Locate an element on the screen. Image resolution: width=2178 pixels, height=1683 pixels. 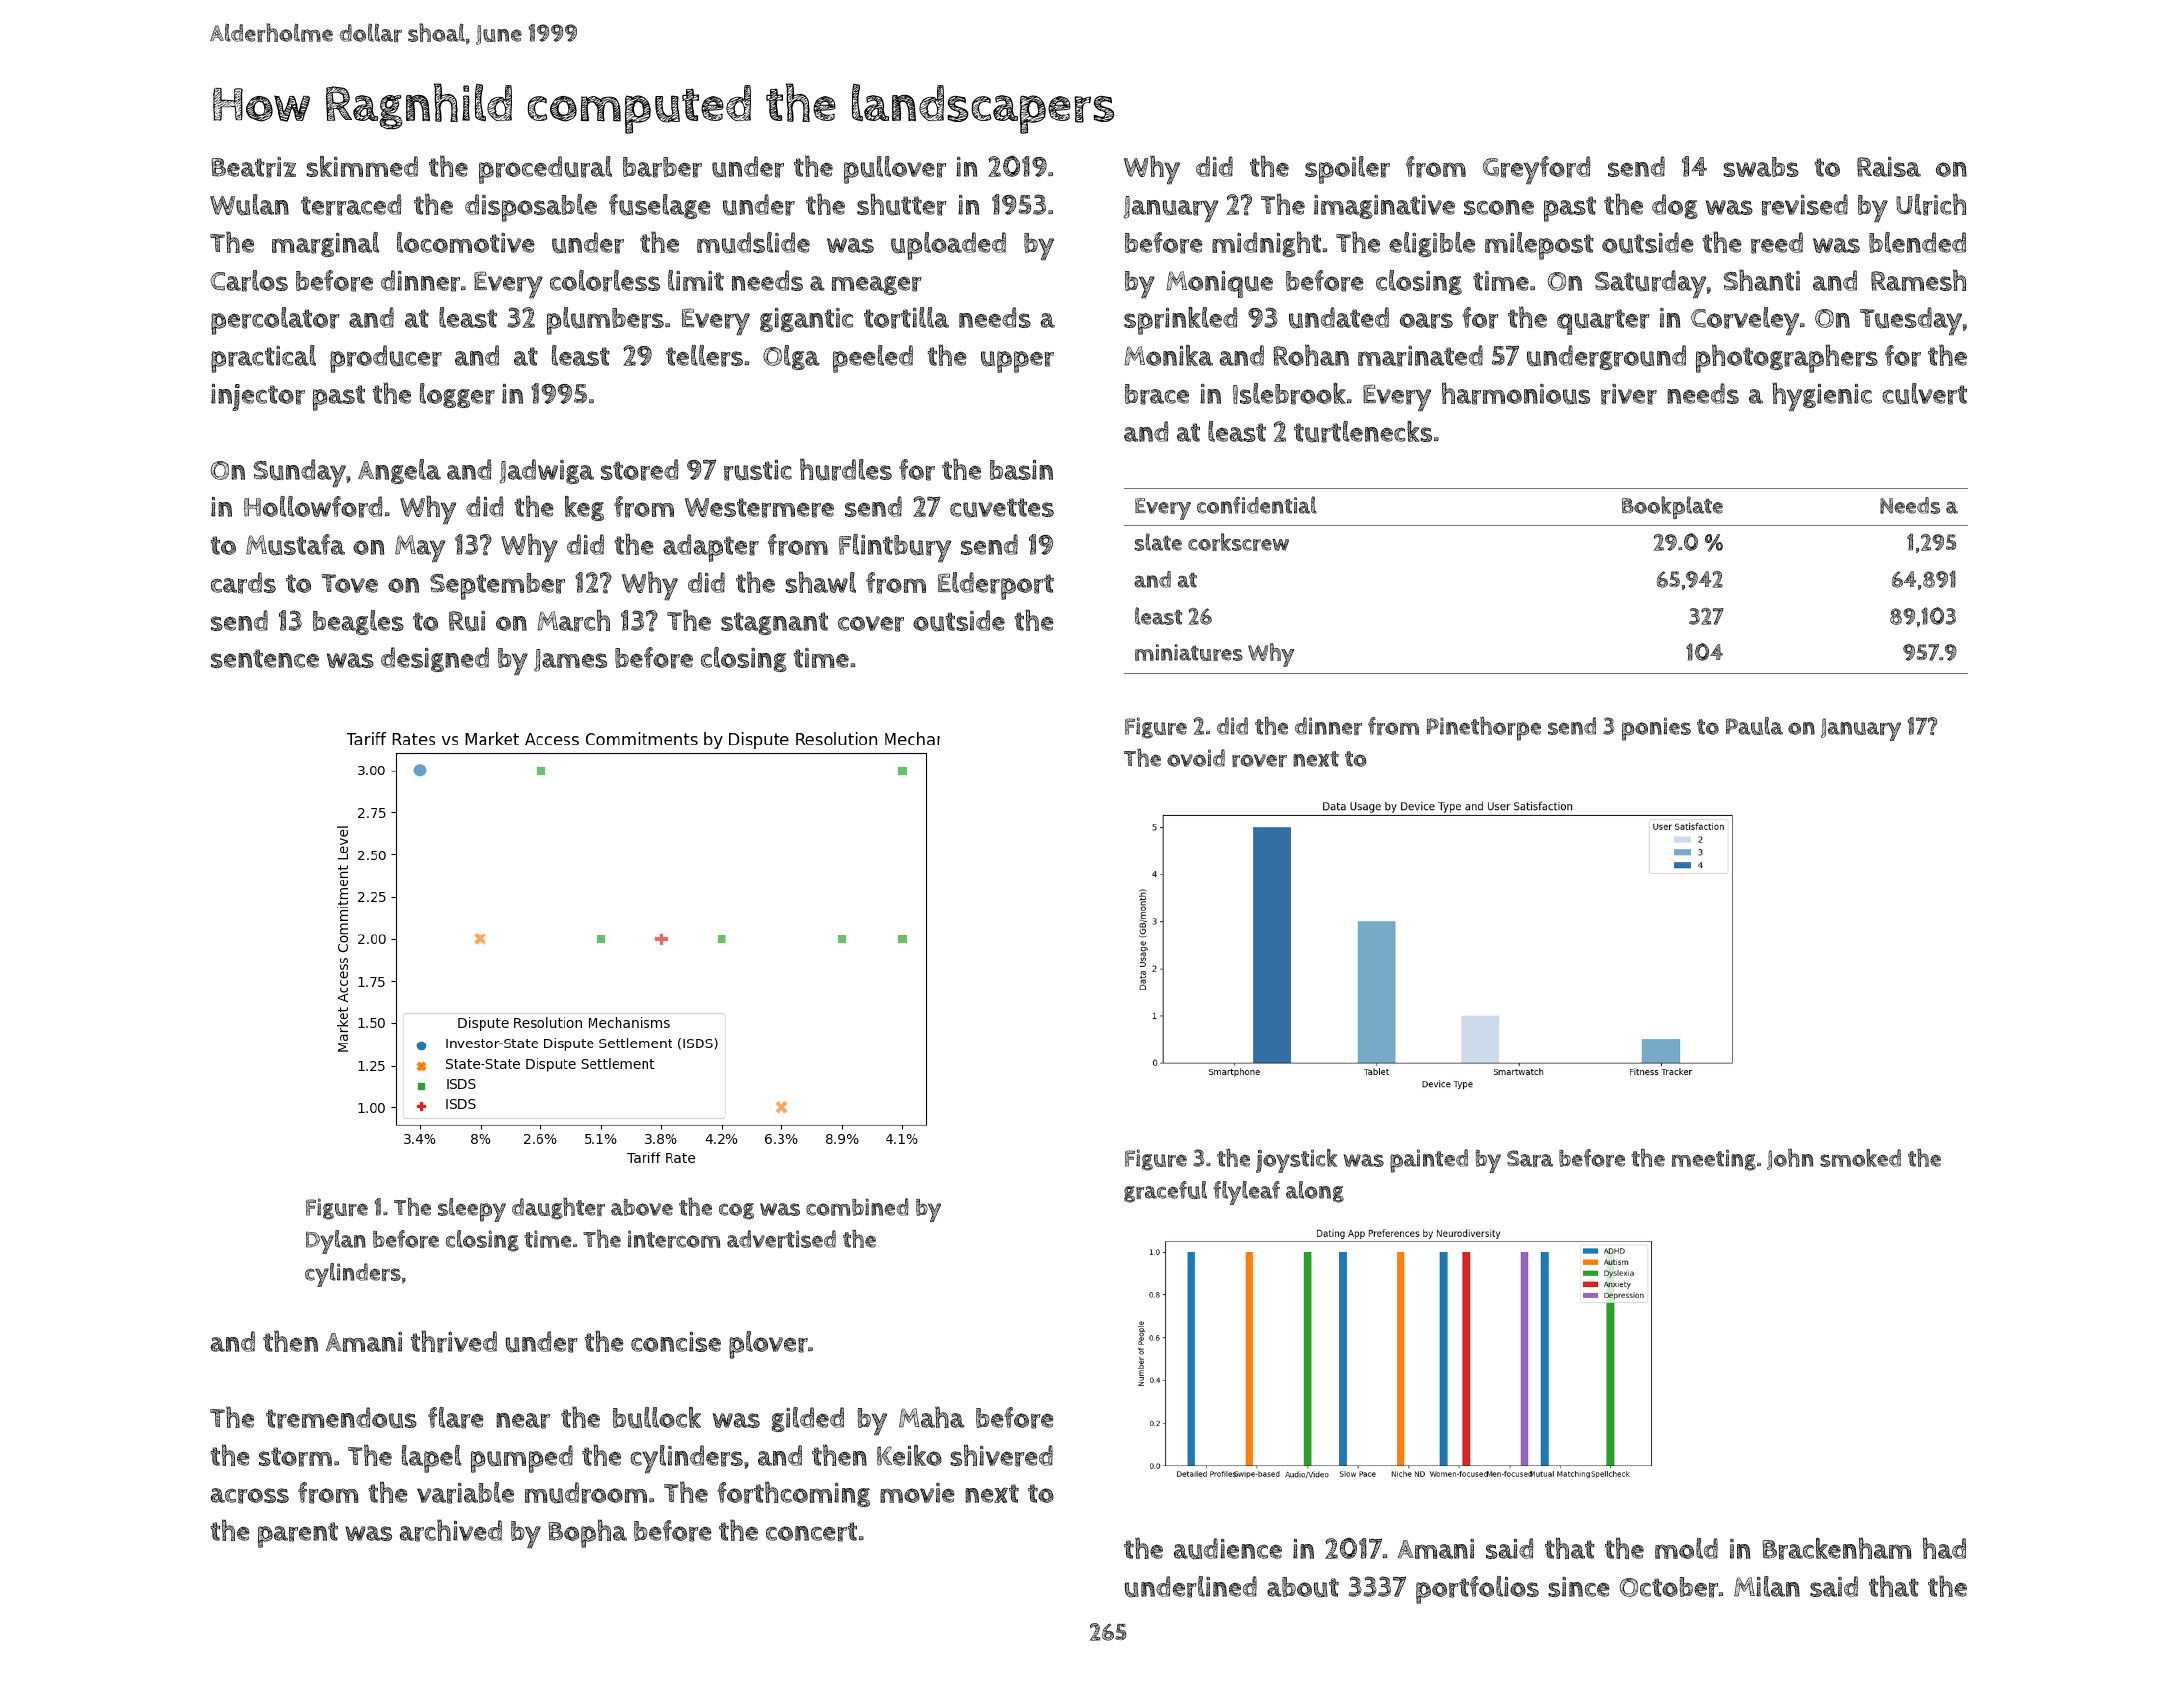
swabs is located at coordinates (1761, 167).
